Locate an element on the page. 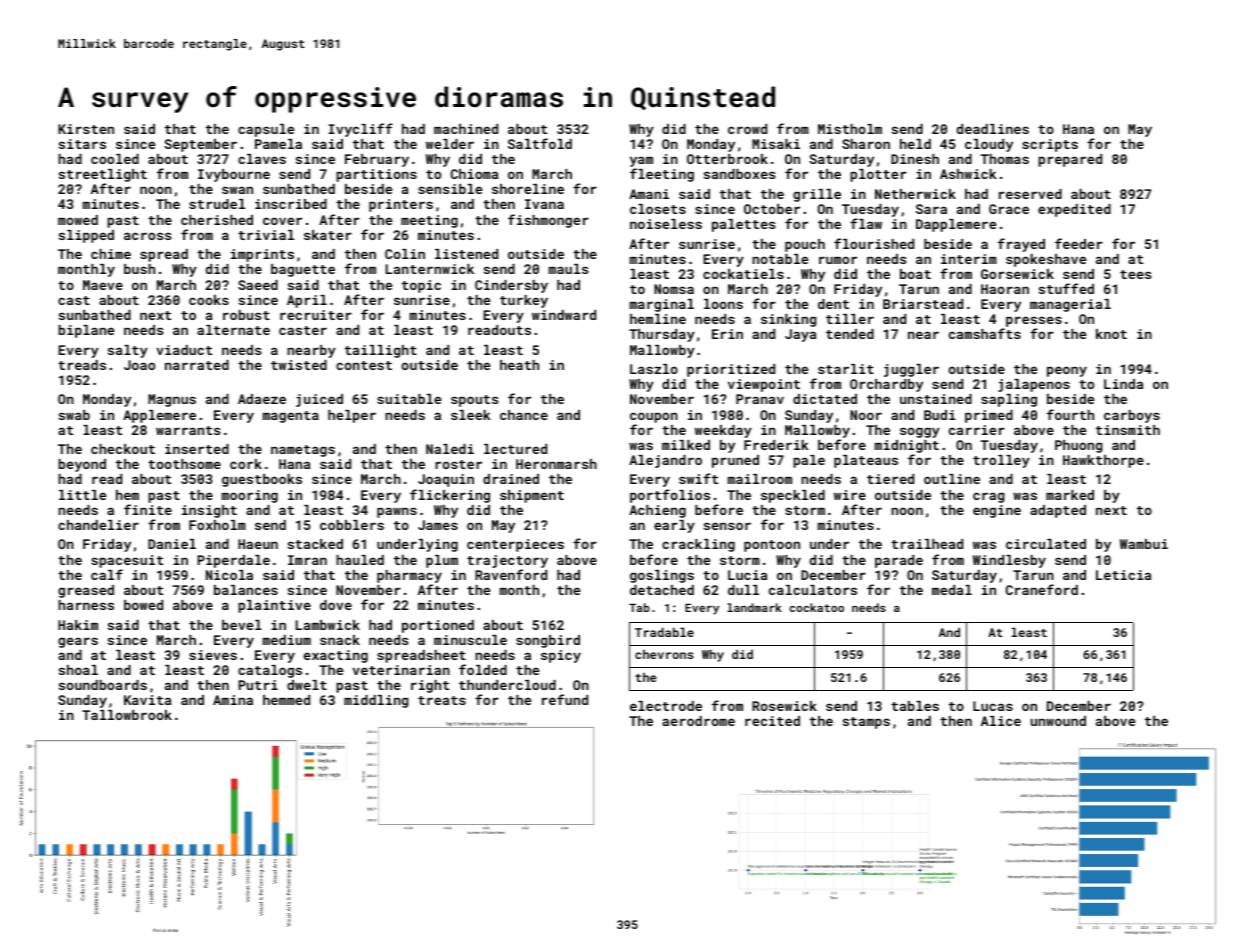 The width and height of the image is (1233, 952). tees is located at coordinates (1136, 274).
